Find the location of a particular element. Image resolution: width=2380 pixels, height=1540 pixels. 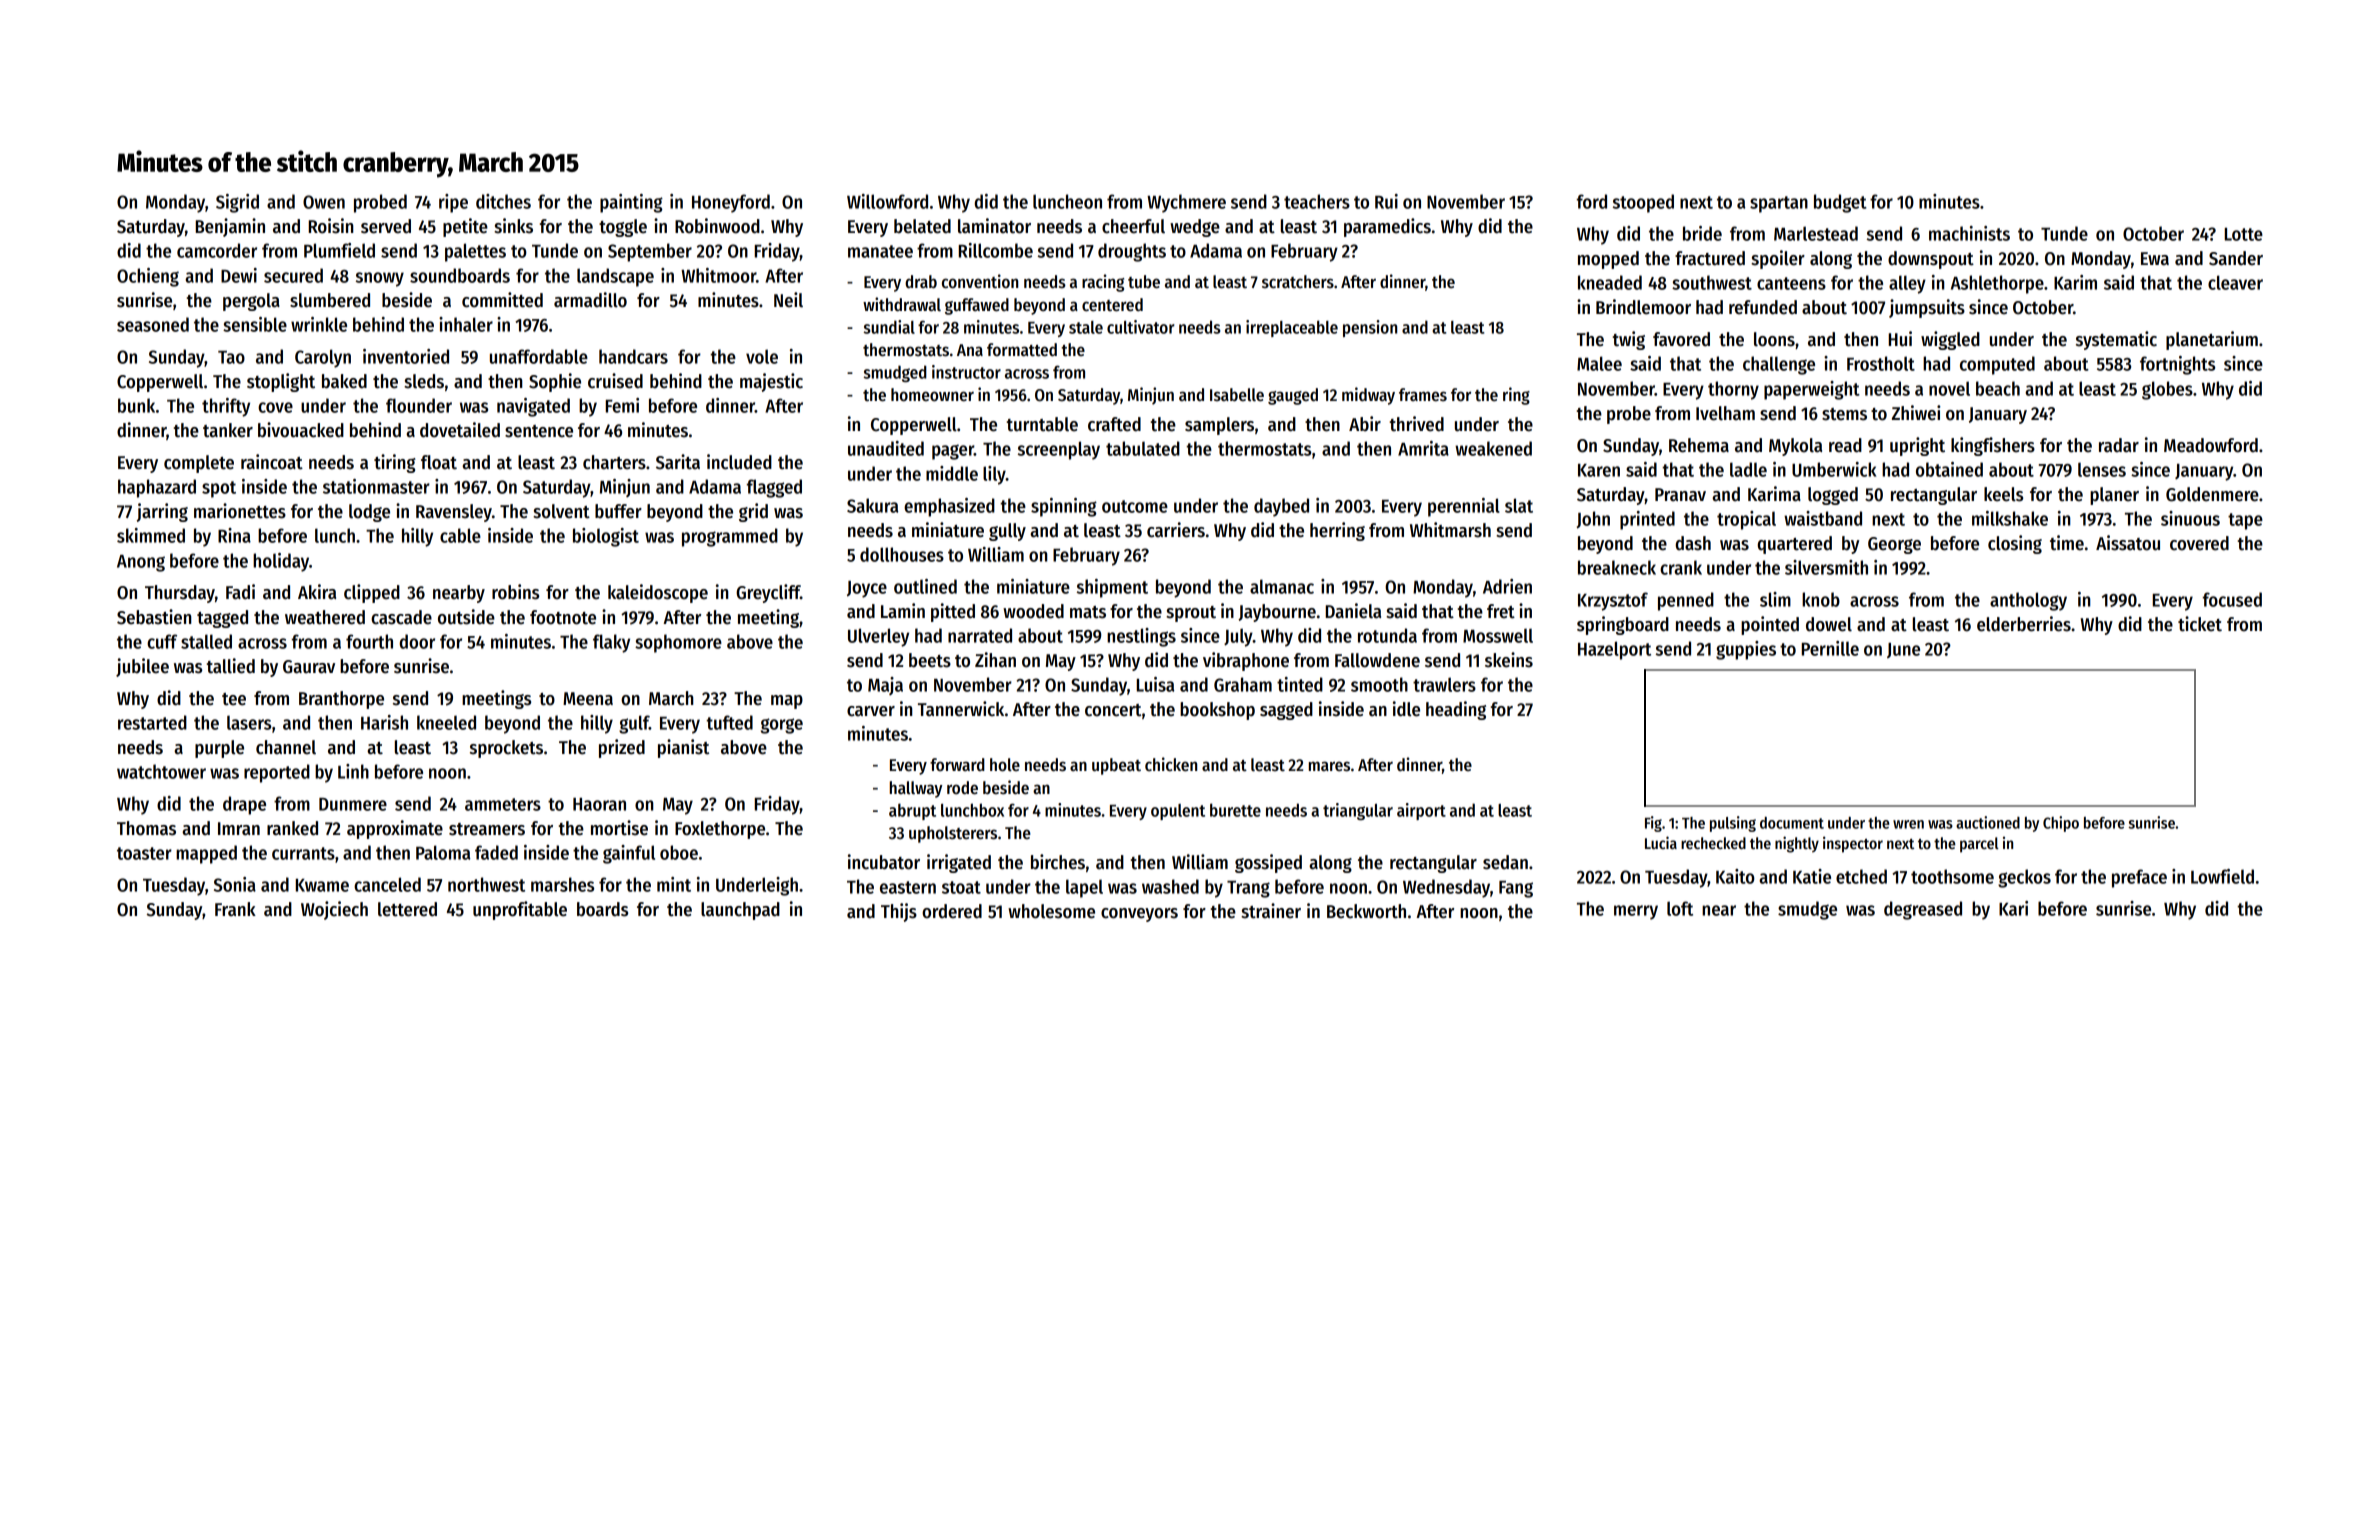

Benjamin is located at coordinates (230, 227).
